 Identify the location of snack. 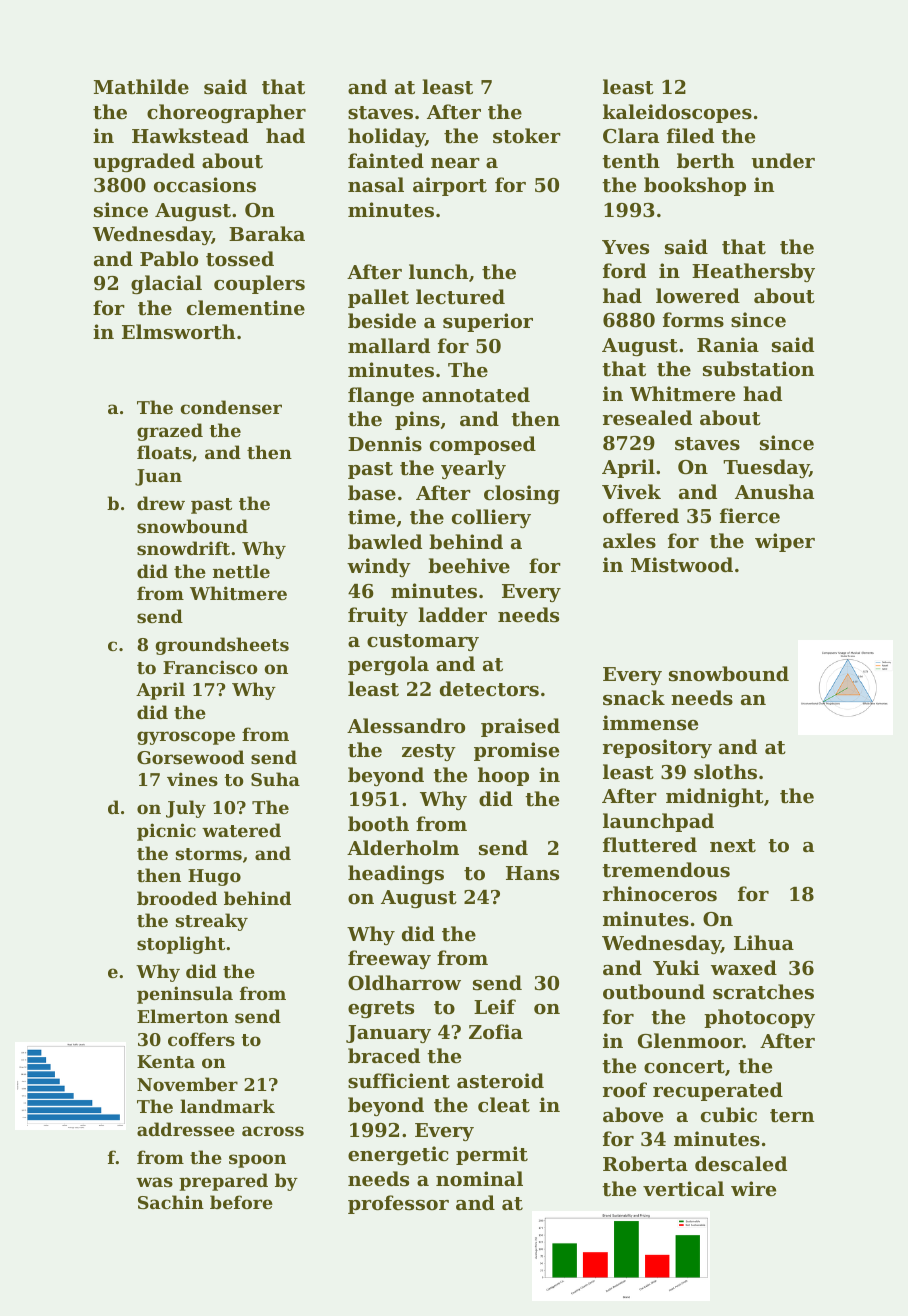
(634, 698).
